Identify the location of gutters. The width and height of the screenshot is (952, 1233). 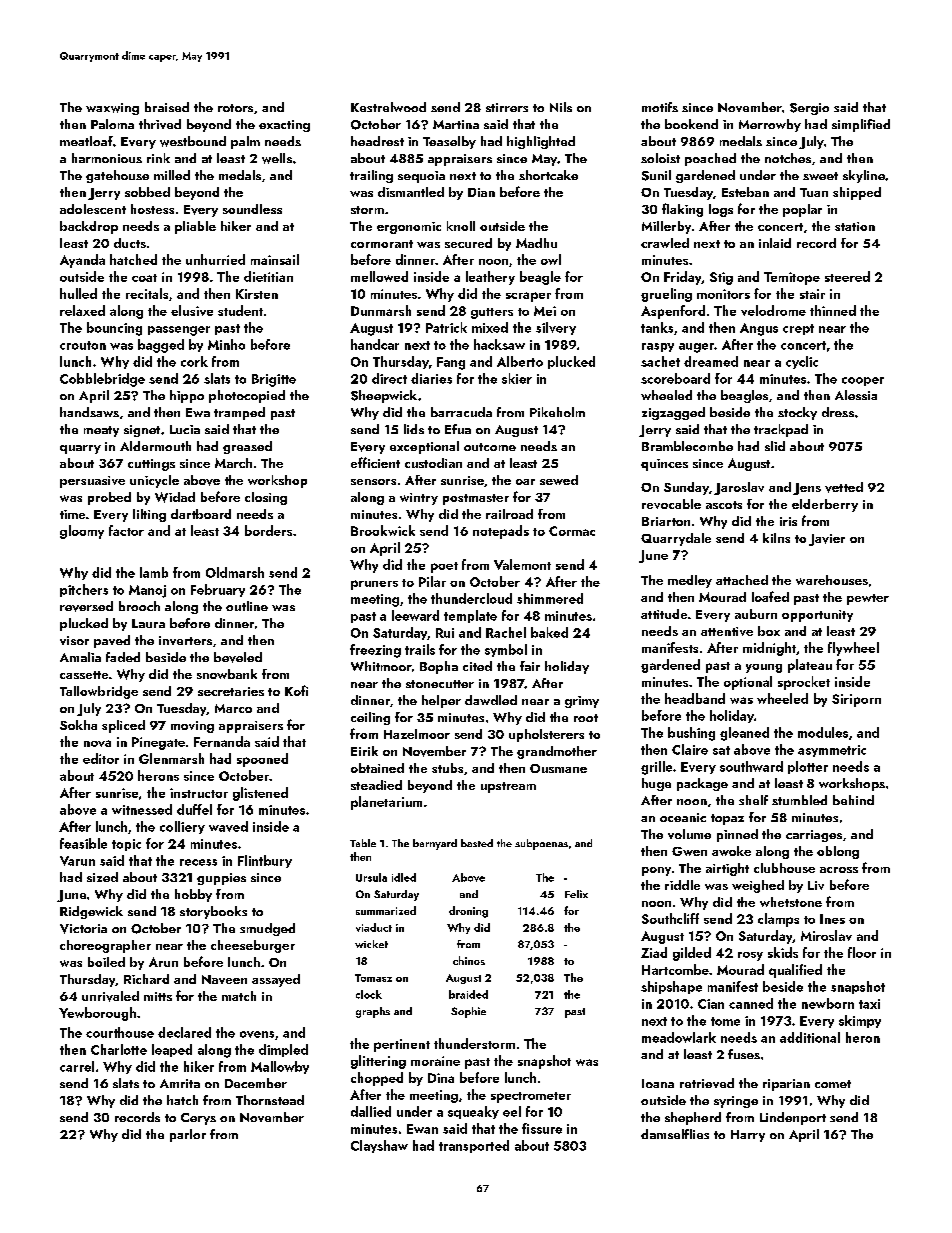
(492, 313).
